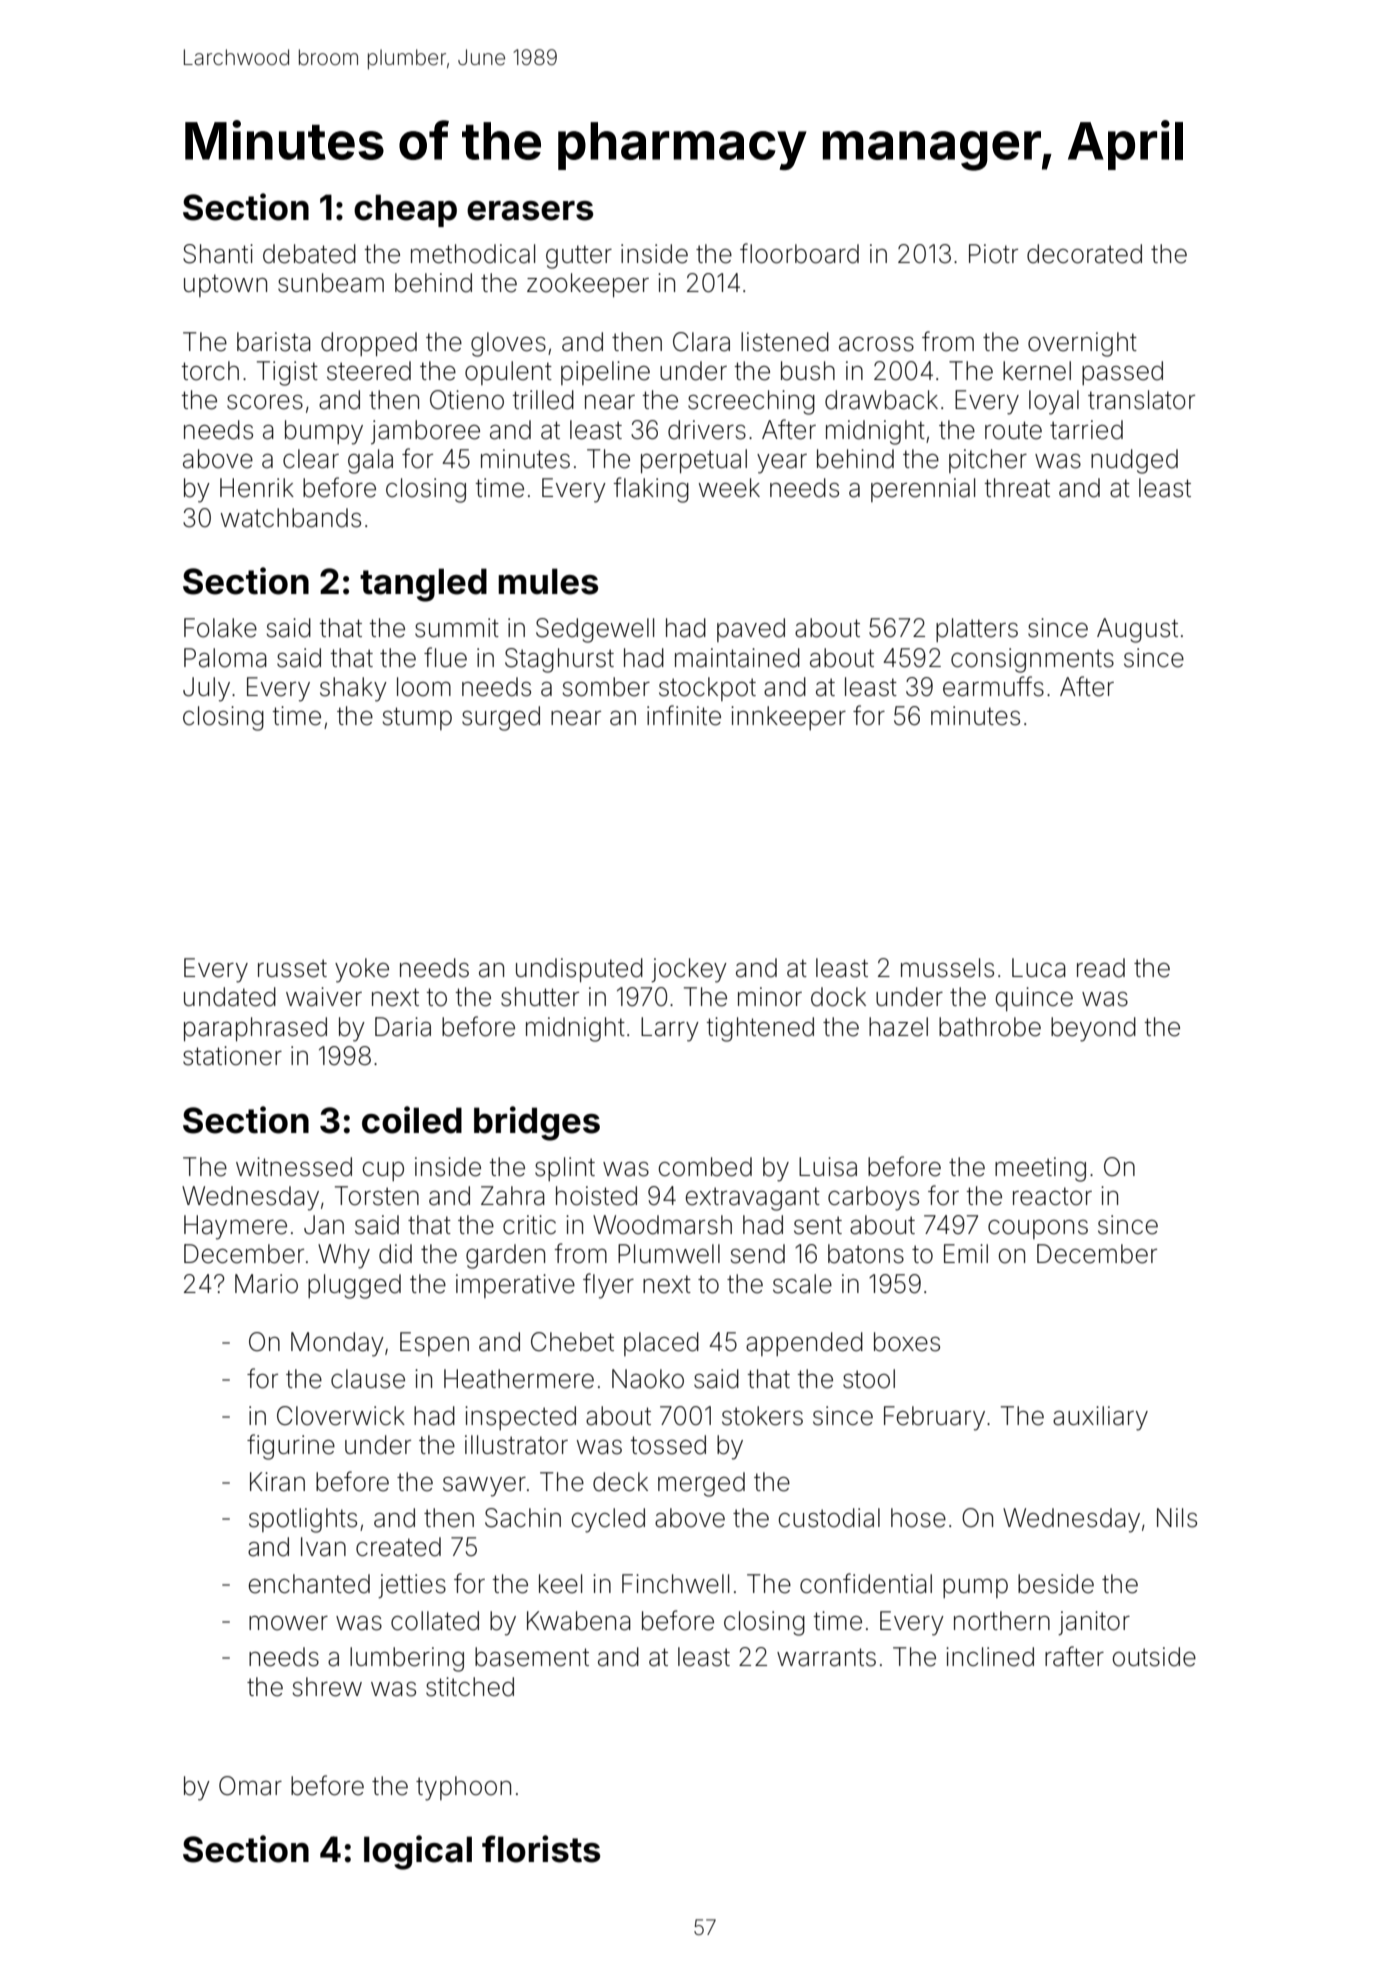 The width and height of the image is (1386, 1969). What do you see at coordinates (395, 1254) in the image?
I see `did` at bounding box center [395, 1254].
